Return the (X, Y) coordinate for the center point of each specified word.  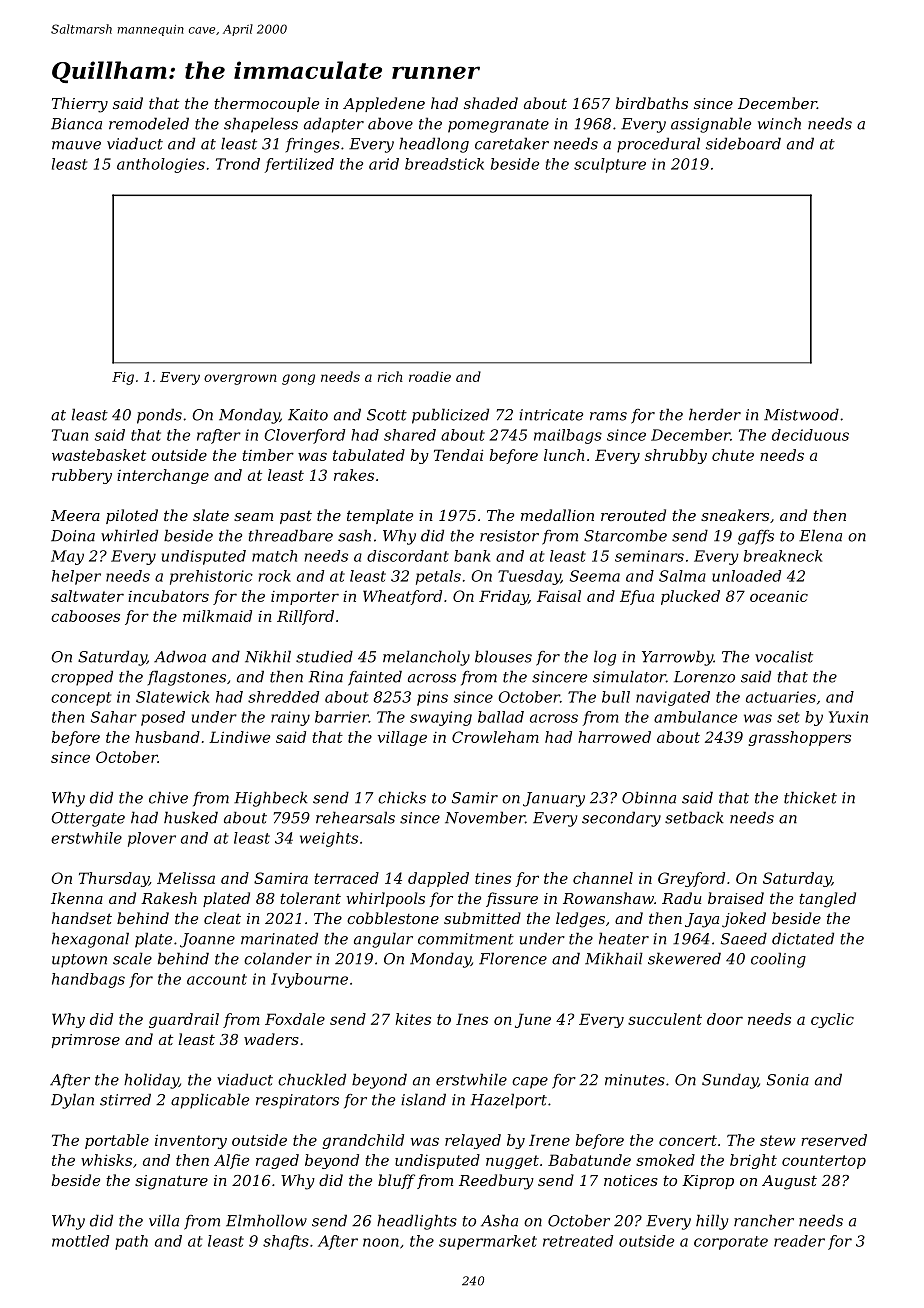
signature (171, 1182)
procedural (658, 145)
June (533, 1020)
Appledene (384, 104)
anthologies (161, 165)
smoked (665, 1160)
